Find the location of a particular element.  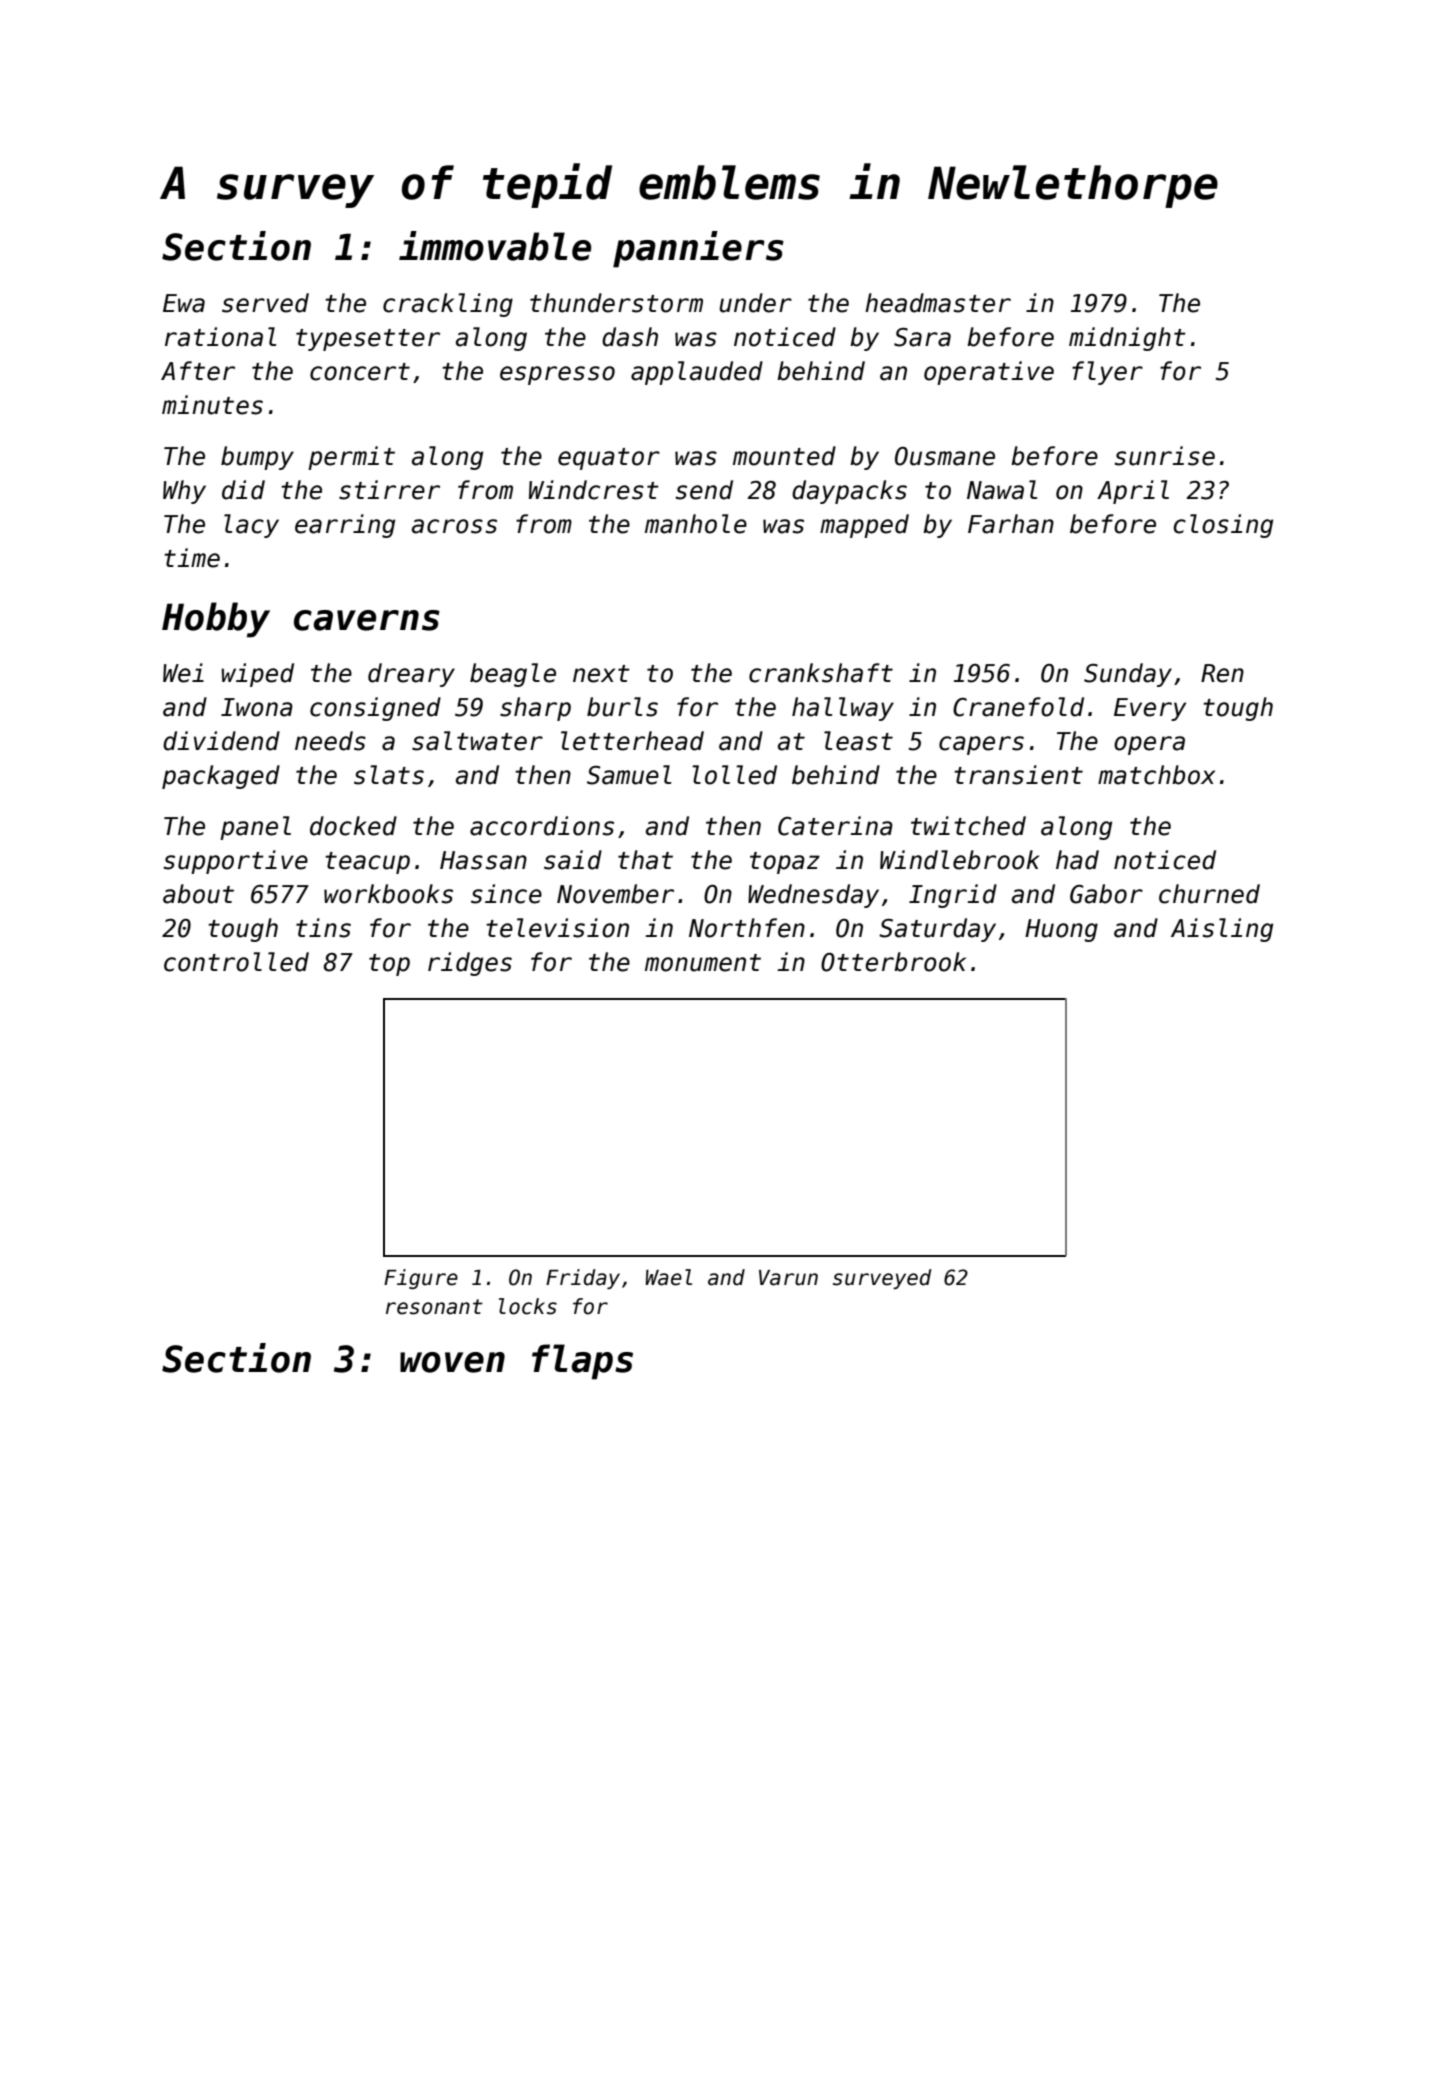

Figure is located at coordinates (421, 1279).
